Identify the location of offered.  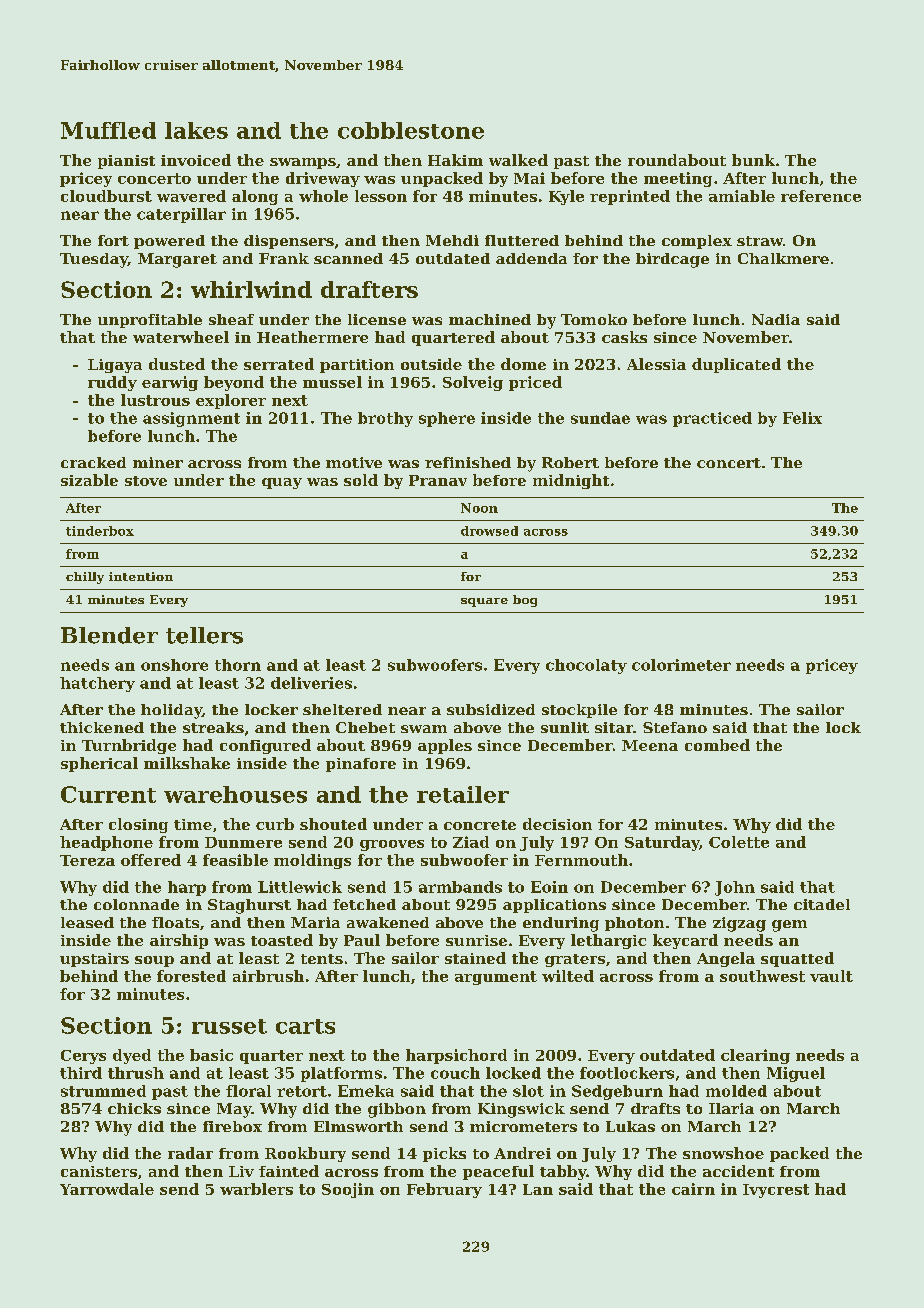
(151, 860).
